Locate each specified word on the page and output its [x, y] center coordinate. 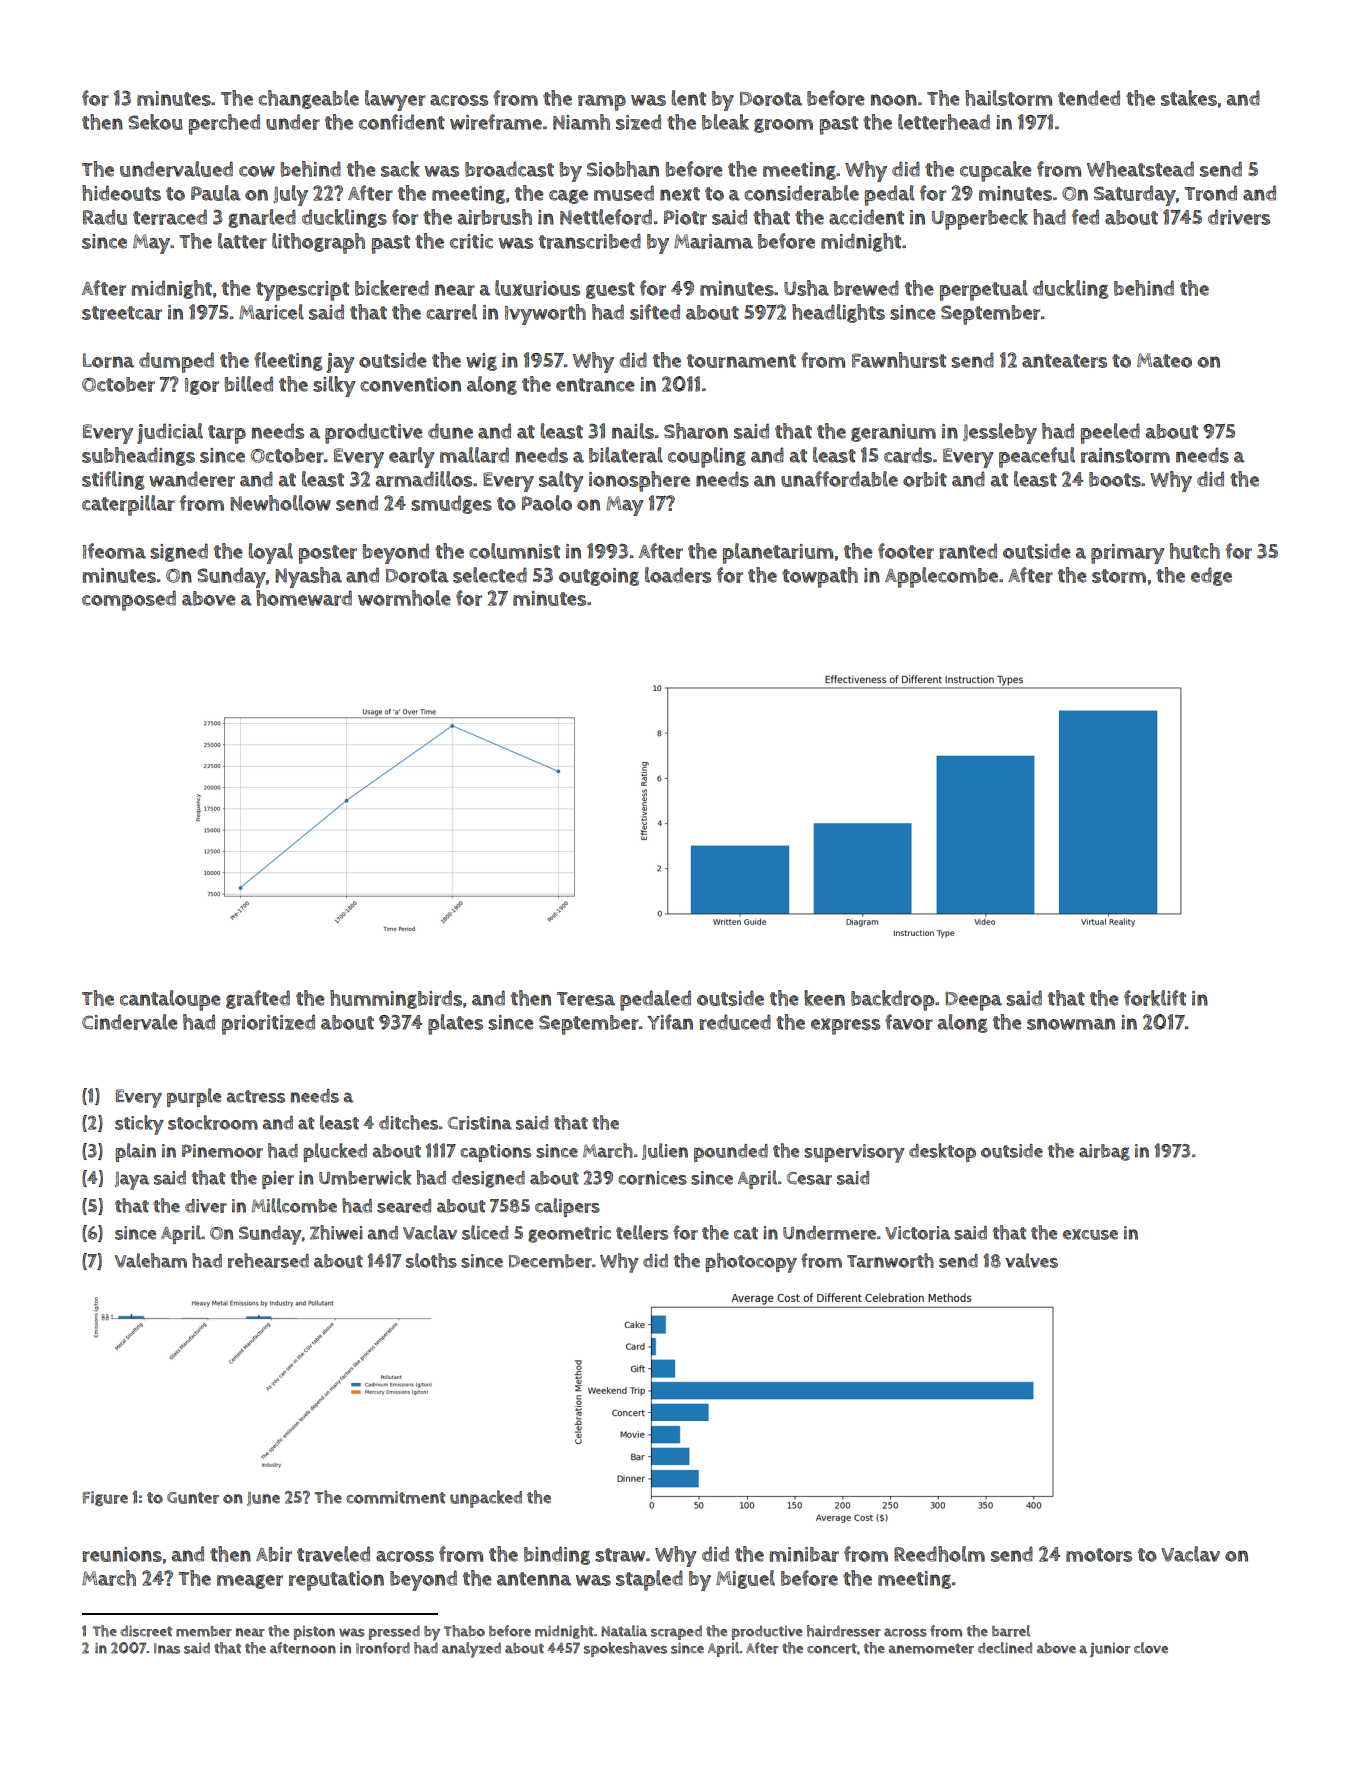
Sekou [155, 122]
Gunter [193, 1498]
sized [638, 122]
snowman [1071, 1024]
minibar [804, 1554]
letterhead [944, 122]
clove [1151, 1648]
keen [824, 998]
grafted [258, 999]
